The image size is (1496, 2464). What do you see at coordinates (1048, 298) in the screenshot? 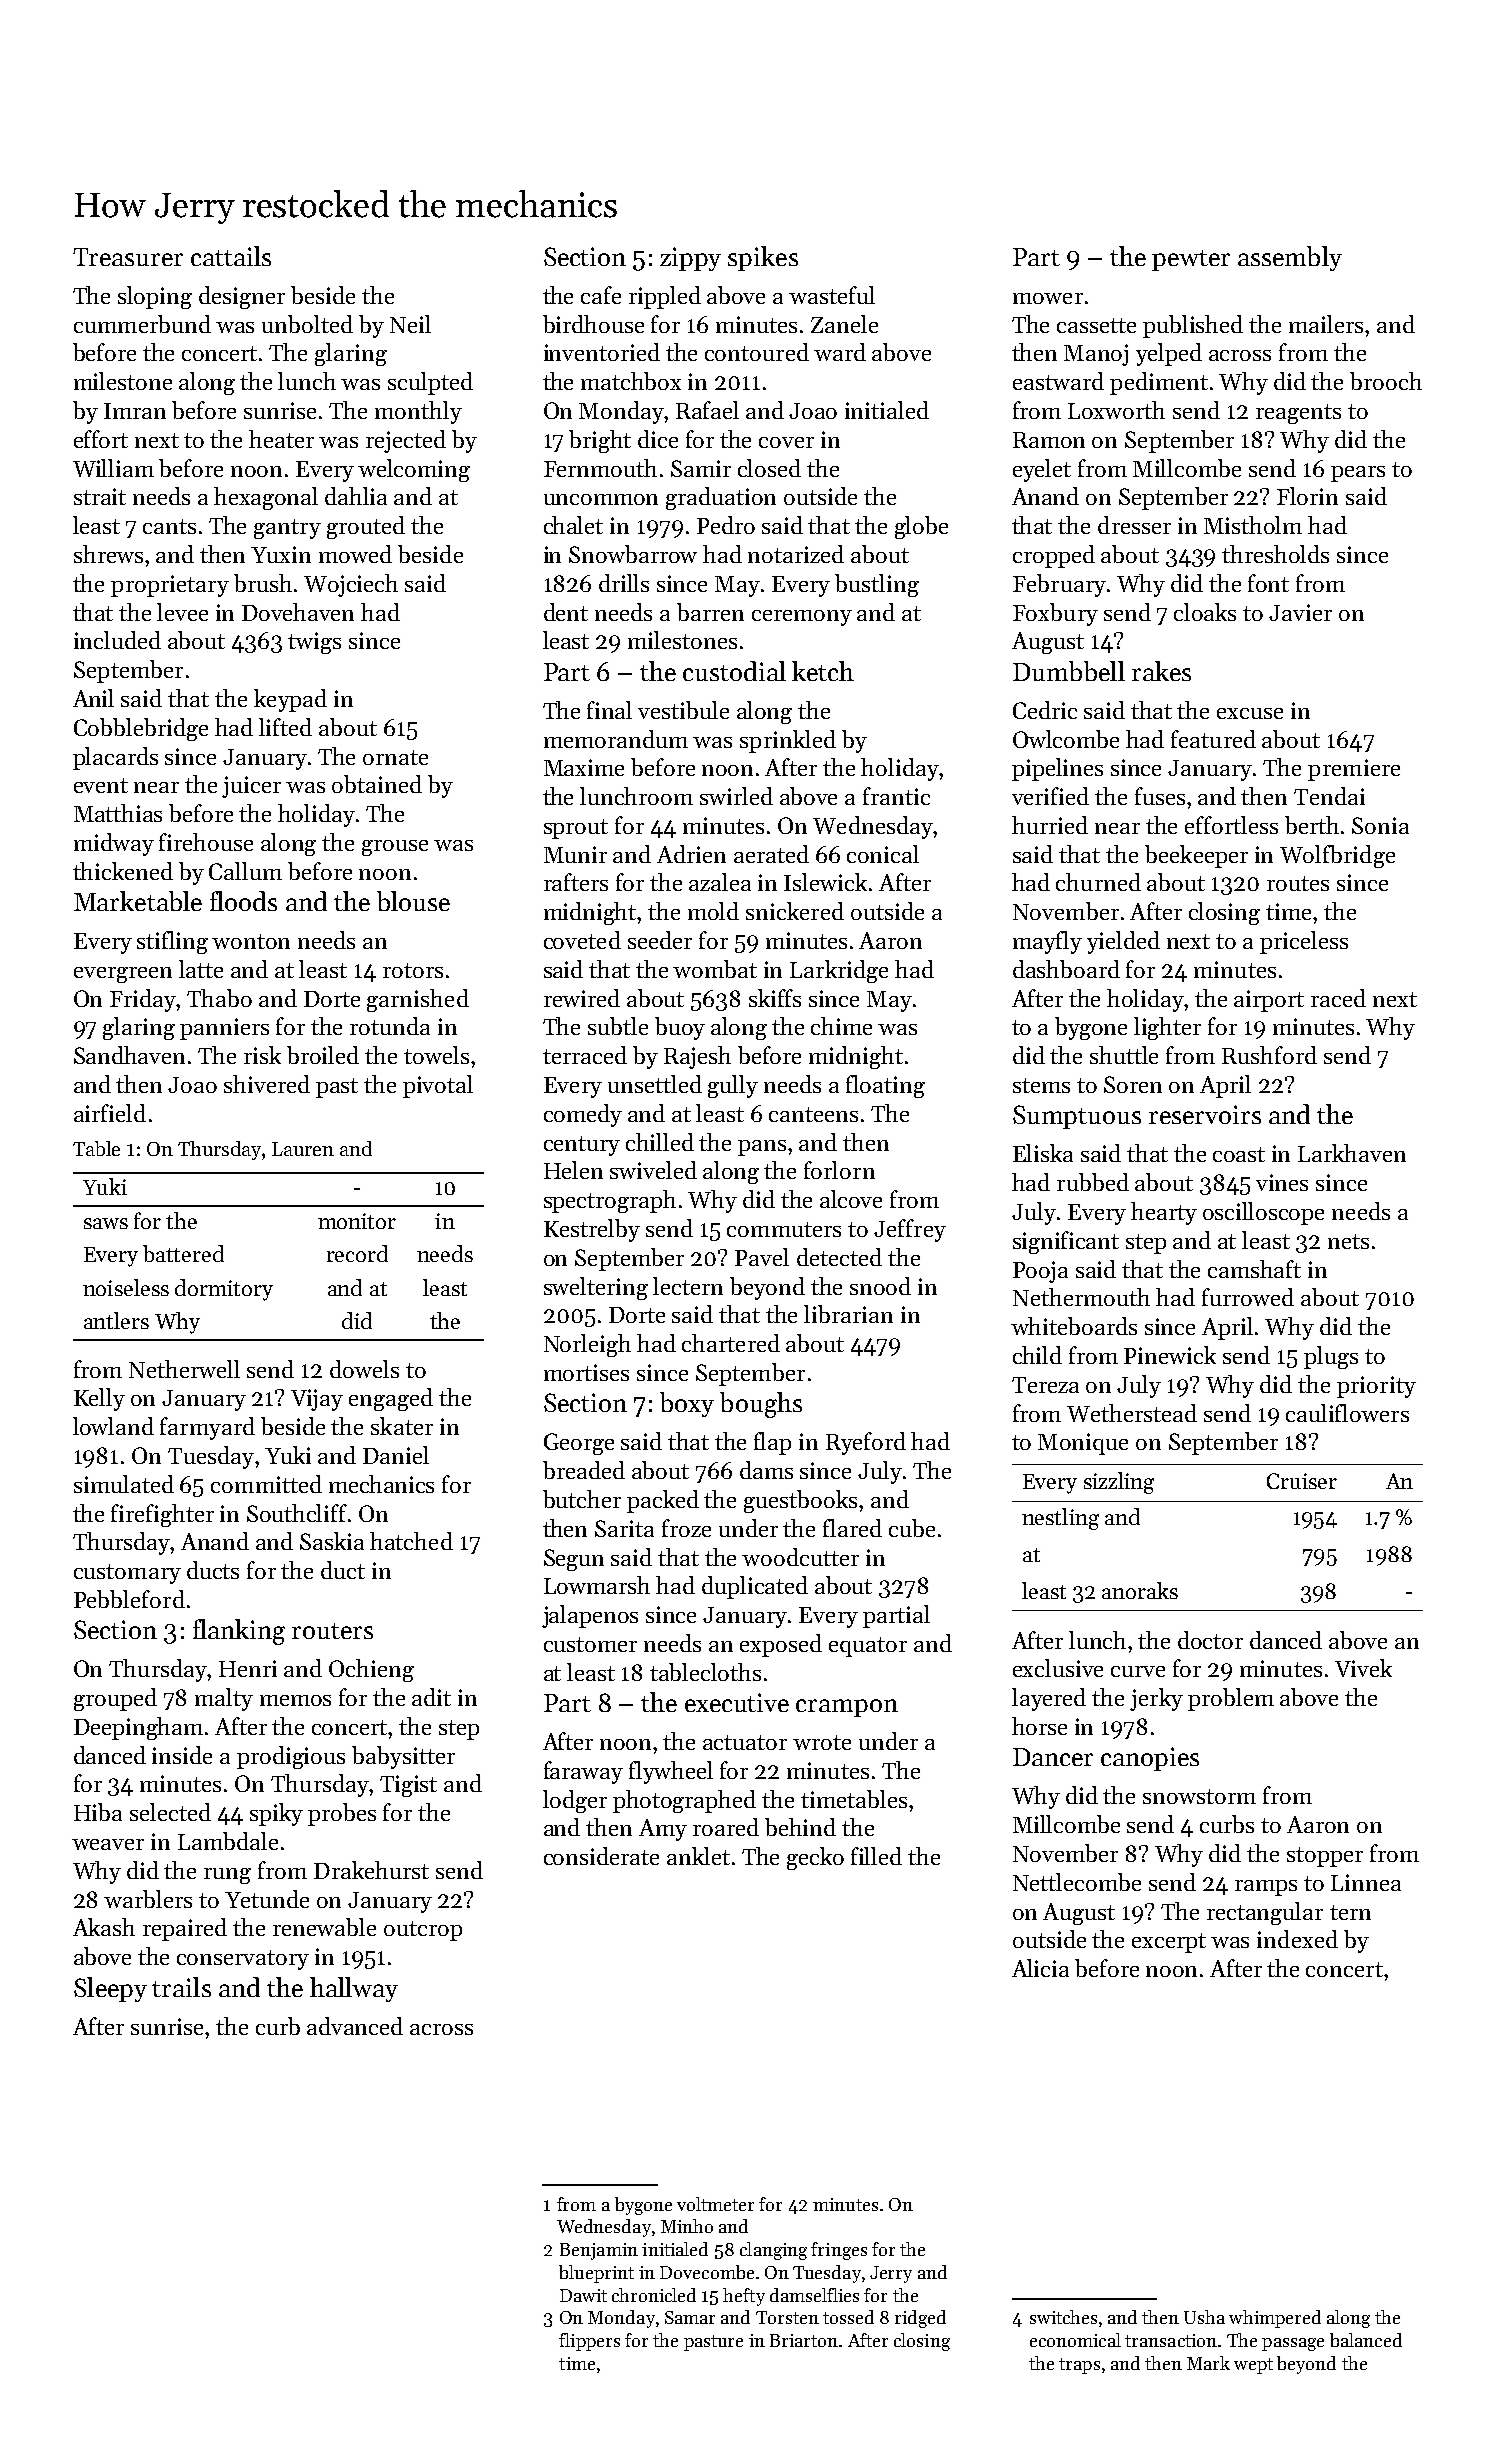
I see `mower` at bounding box center [1048, 298].
